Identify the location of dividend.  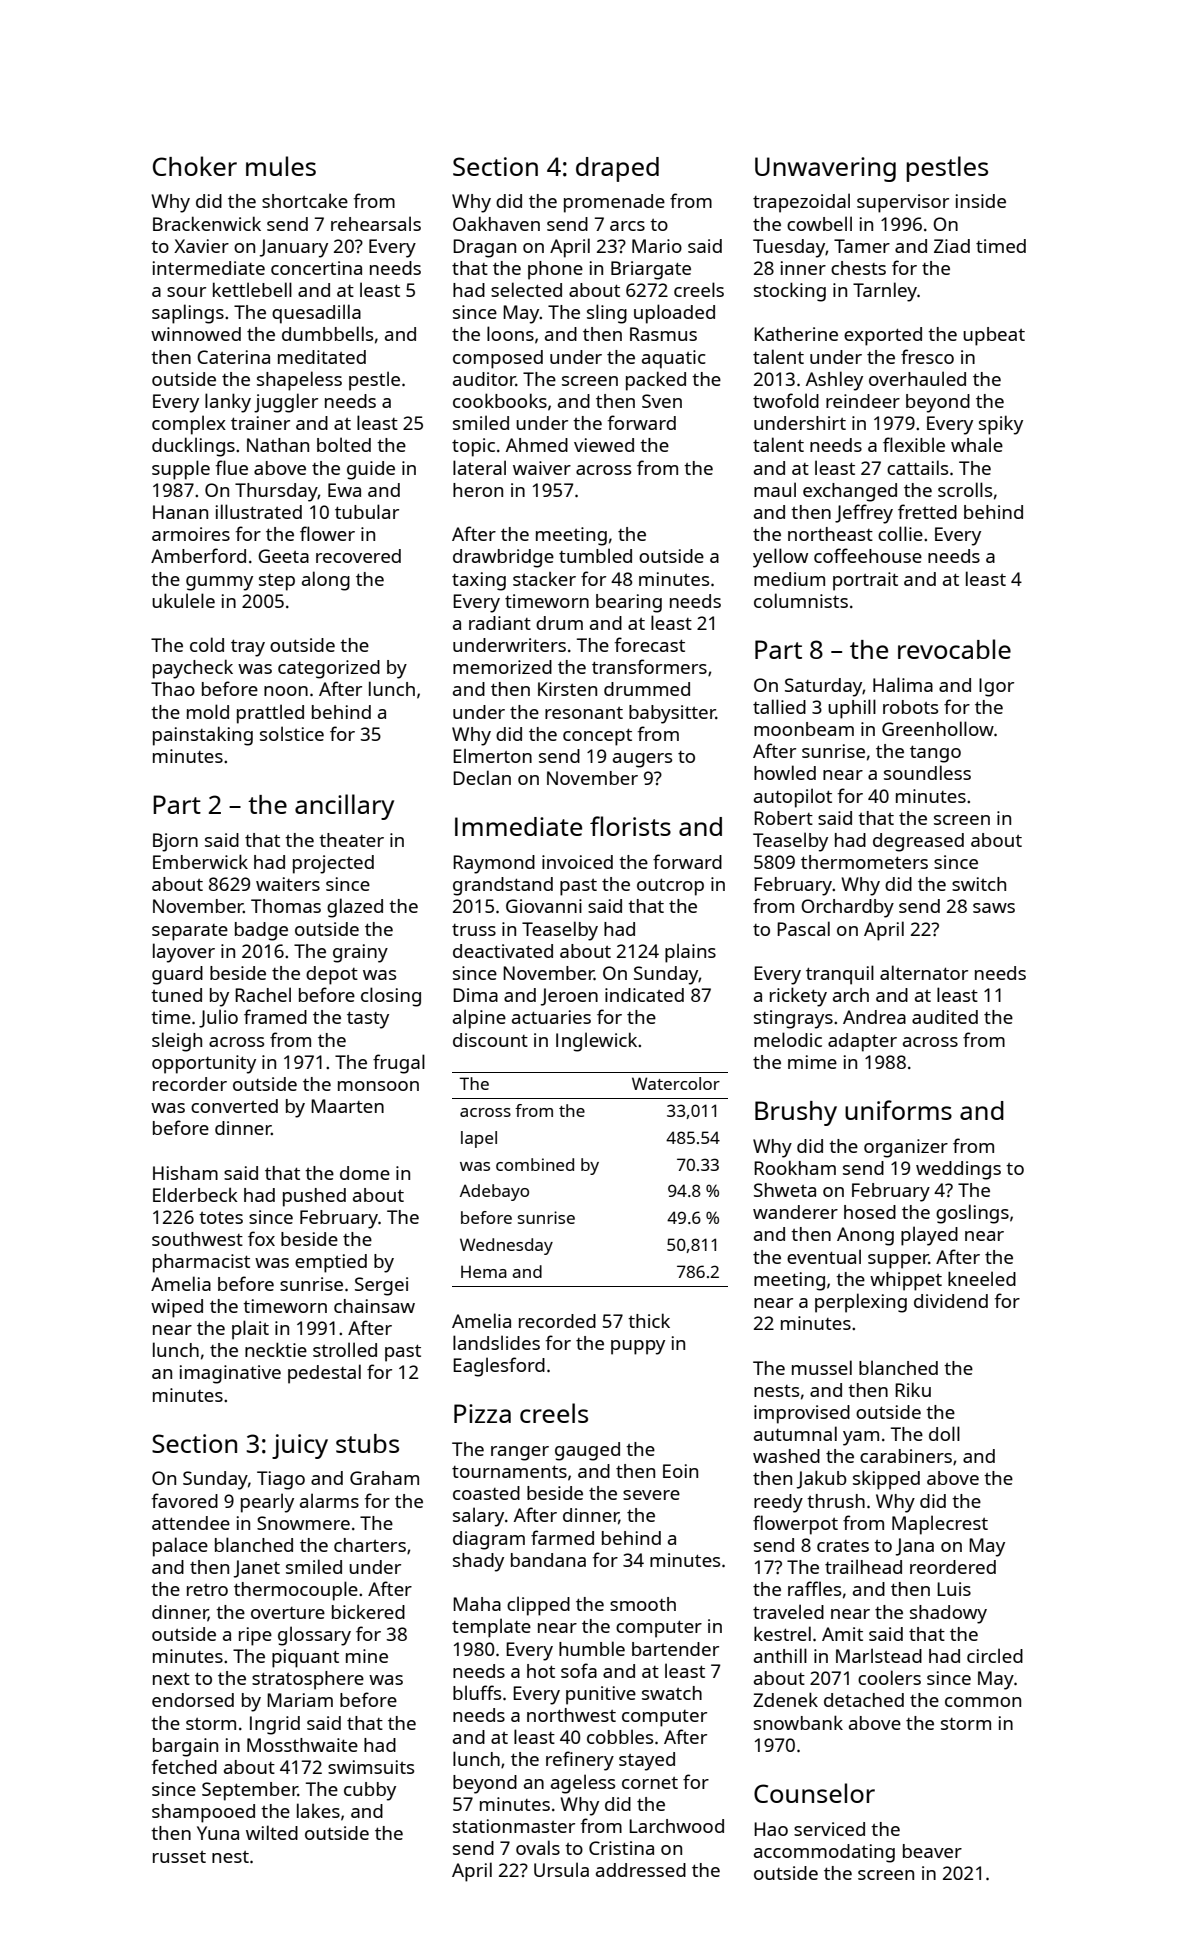
(951, 1301).
